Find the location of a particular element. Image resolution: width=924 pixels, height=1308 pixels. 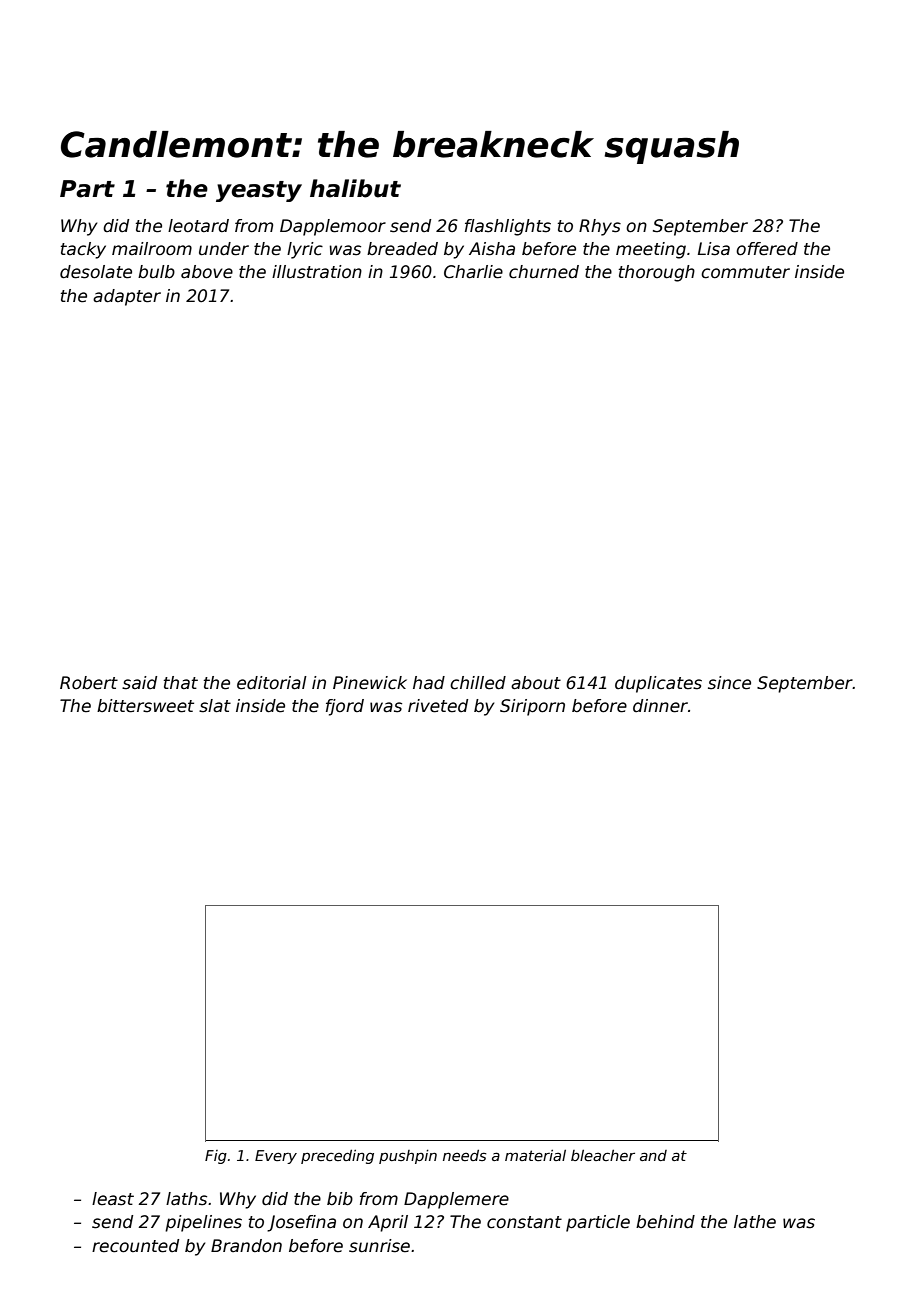

recounted is located at coordinates (135, 1246).
